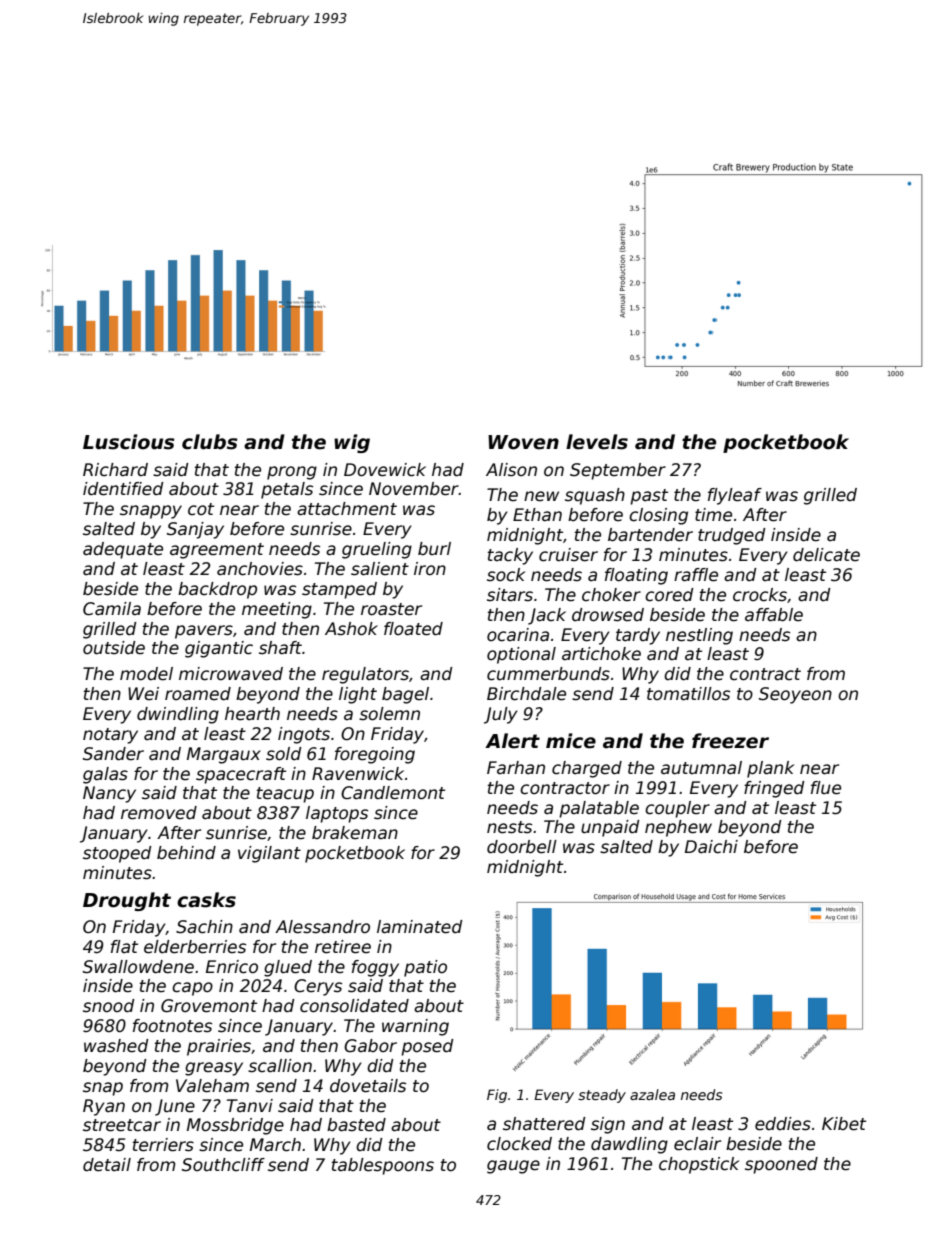 This page has width=952, height=1233. Describe the element at coordinates (795, 695) in the page. I see `Seoyeon` at that location.
